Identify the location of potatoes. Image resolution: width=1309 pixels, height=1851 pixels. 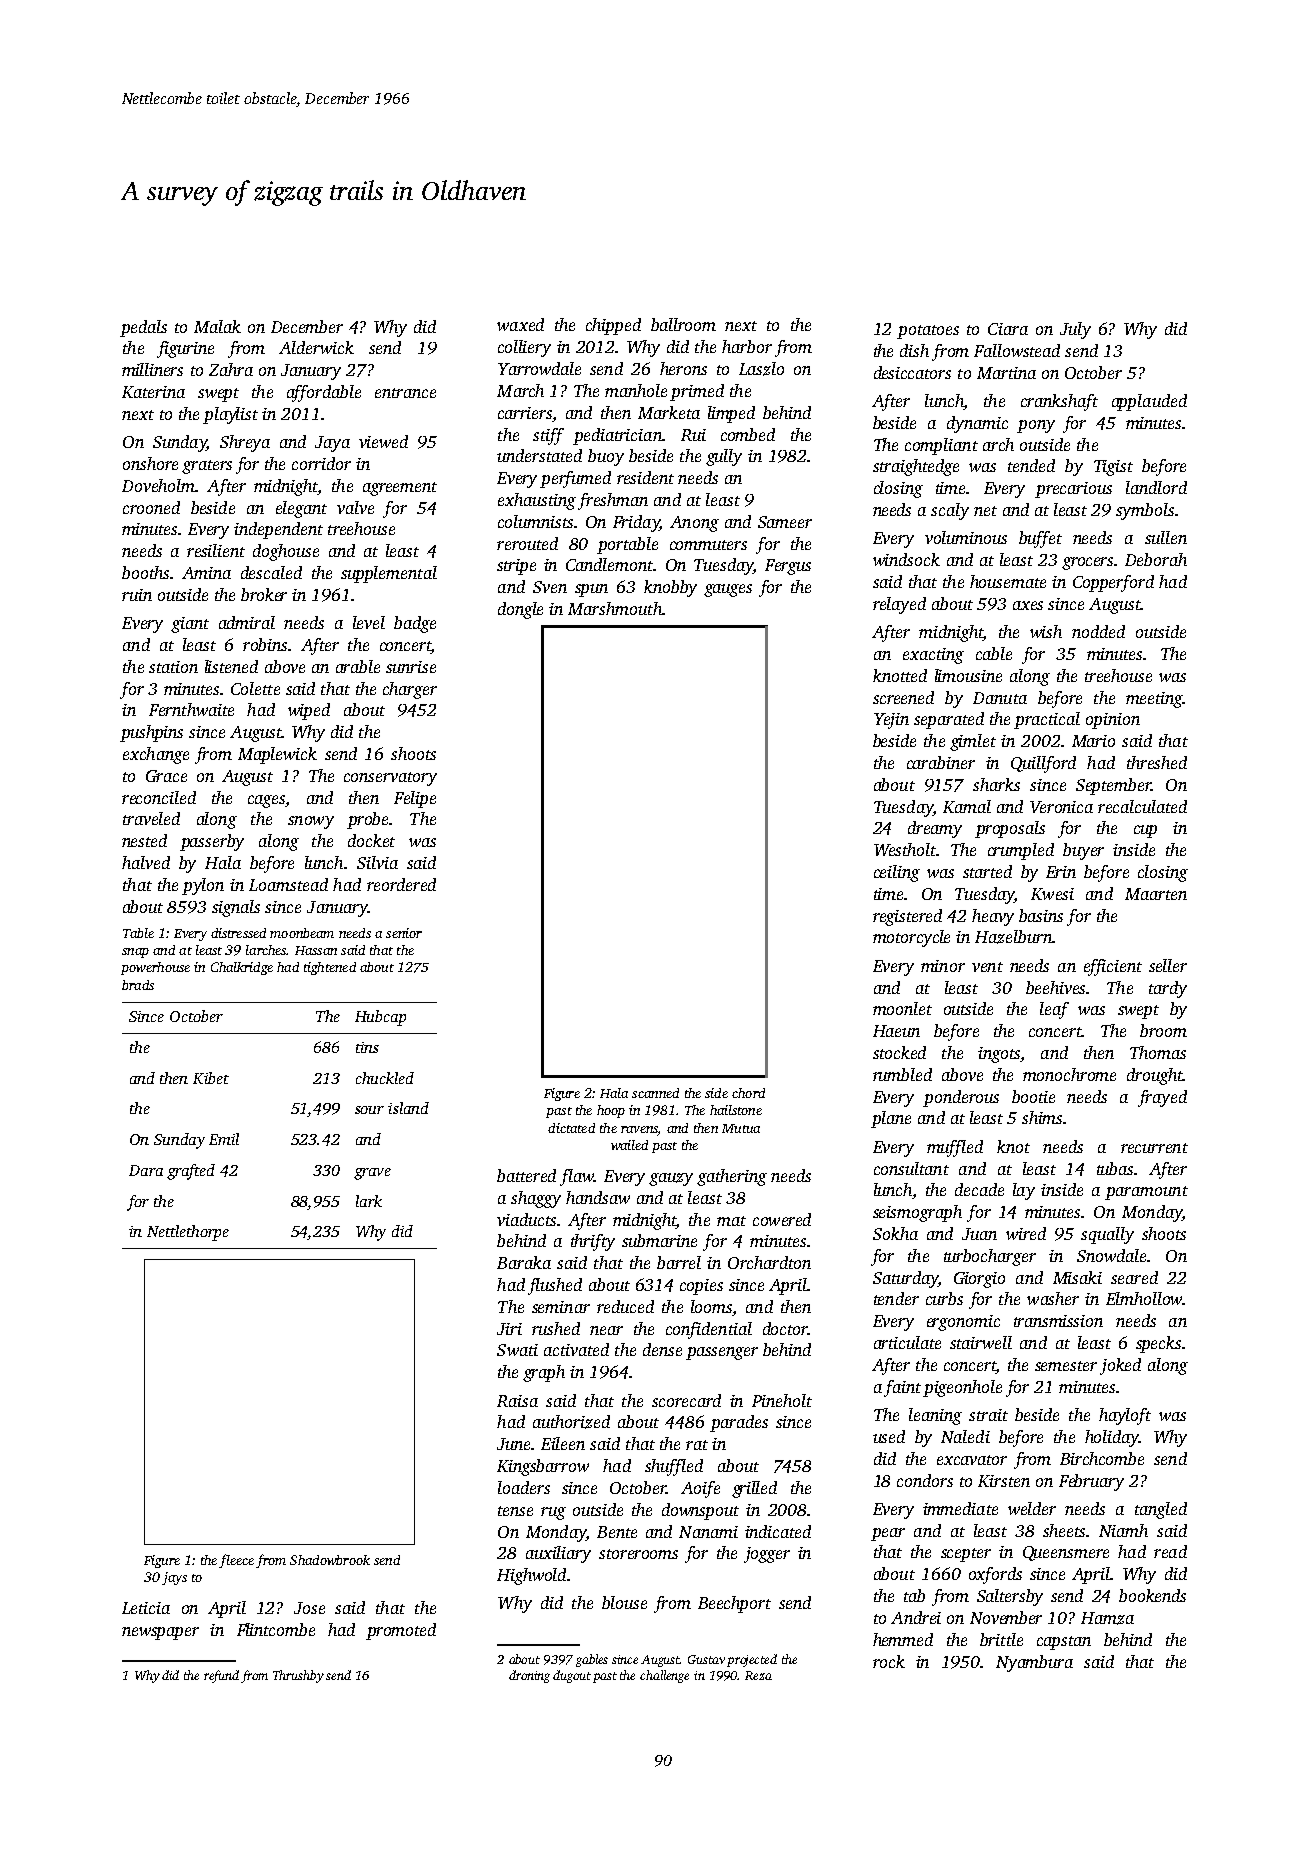
(928, 332).
